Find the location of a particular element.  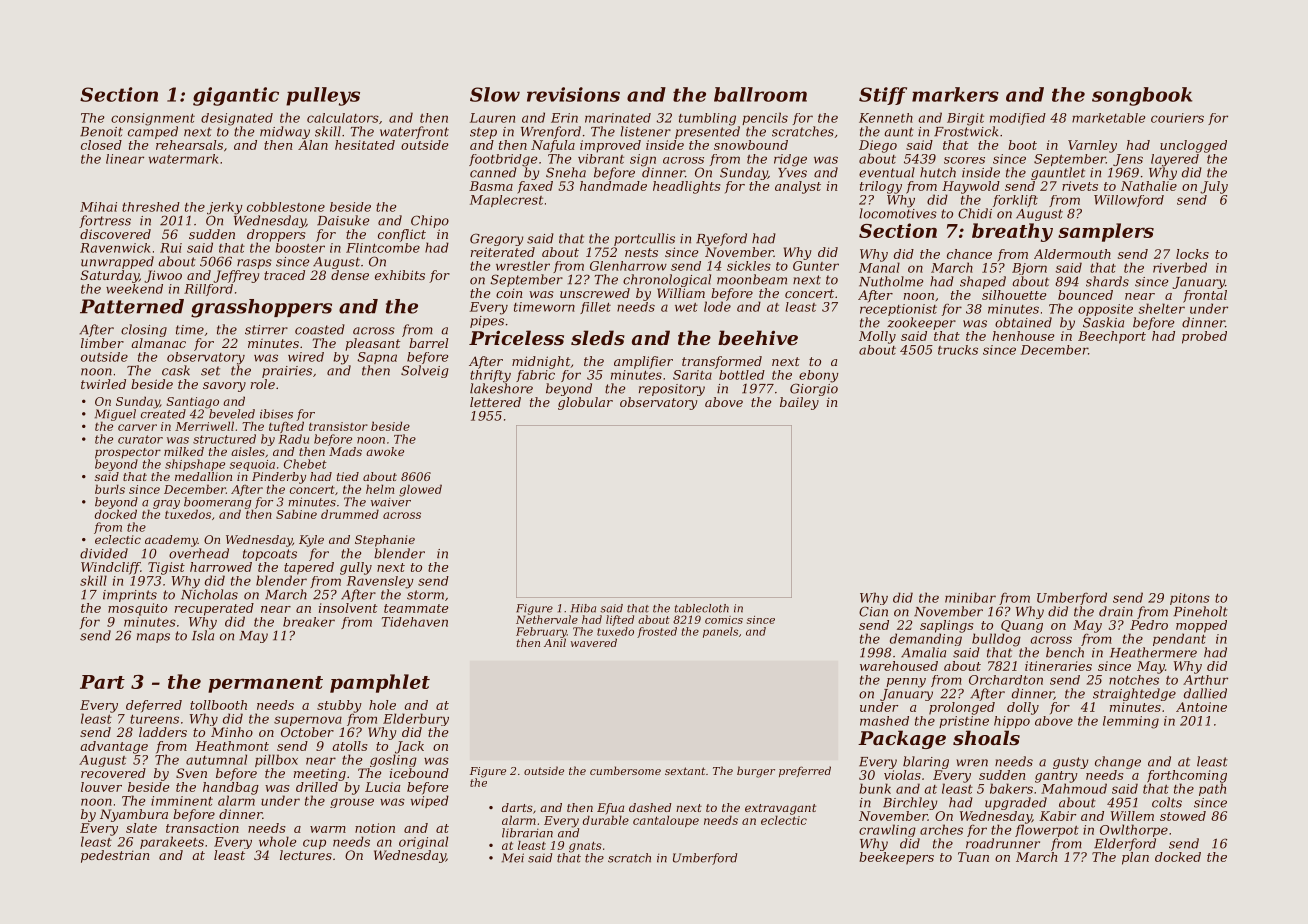

probed is located at coordinates (1204, 337).
